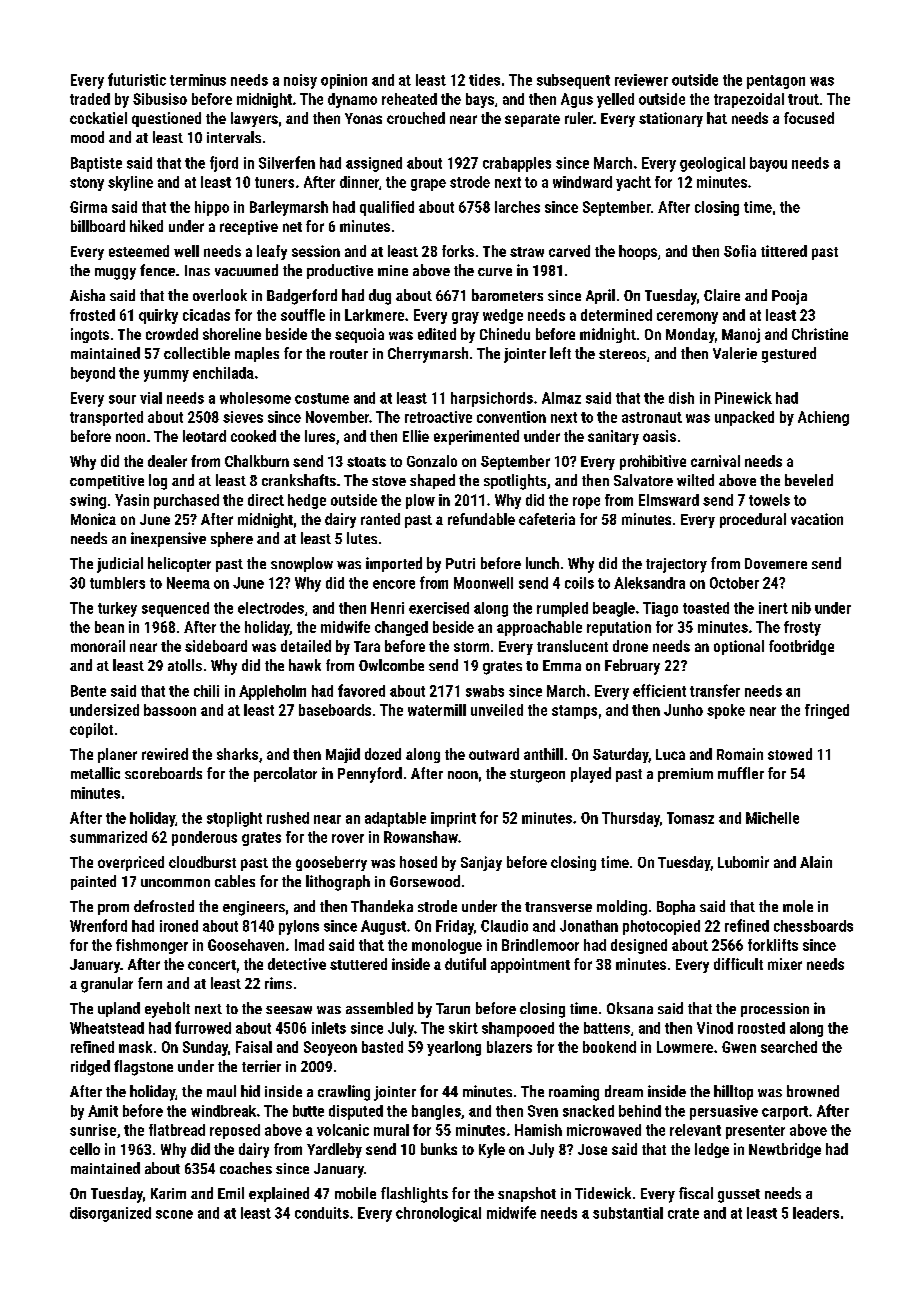 The width and height of the document is (924, 1308). What do you see at coordinates (90, 99) in the document?
I see `traded` at bounding box center [90, 99].
